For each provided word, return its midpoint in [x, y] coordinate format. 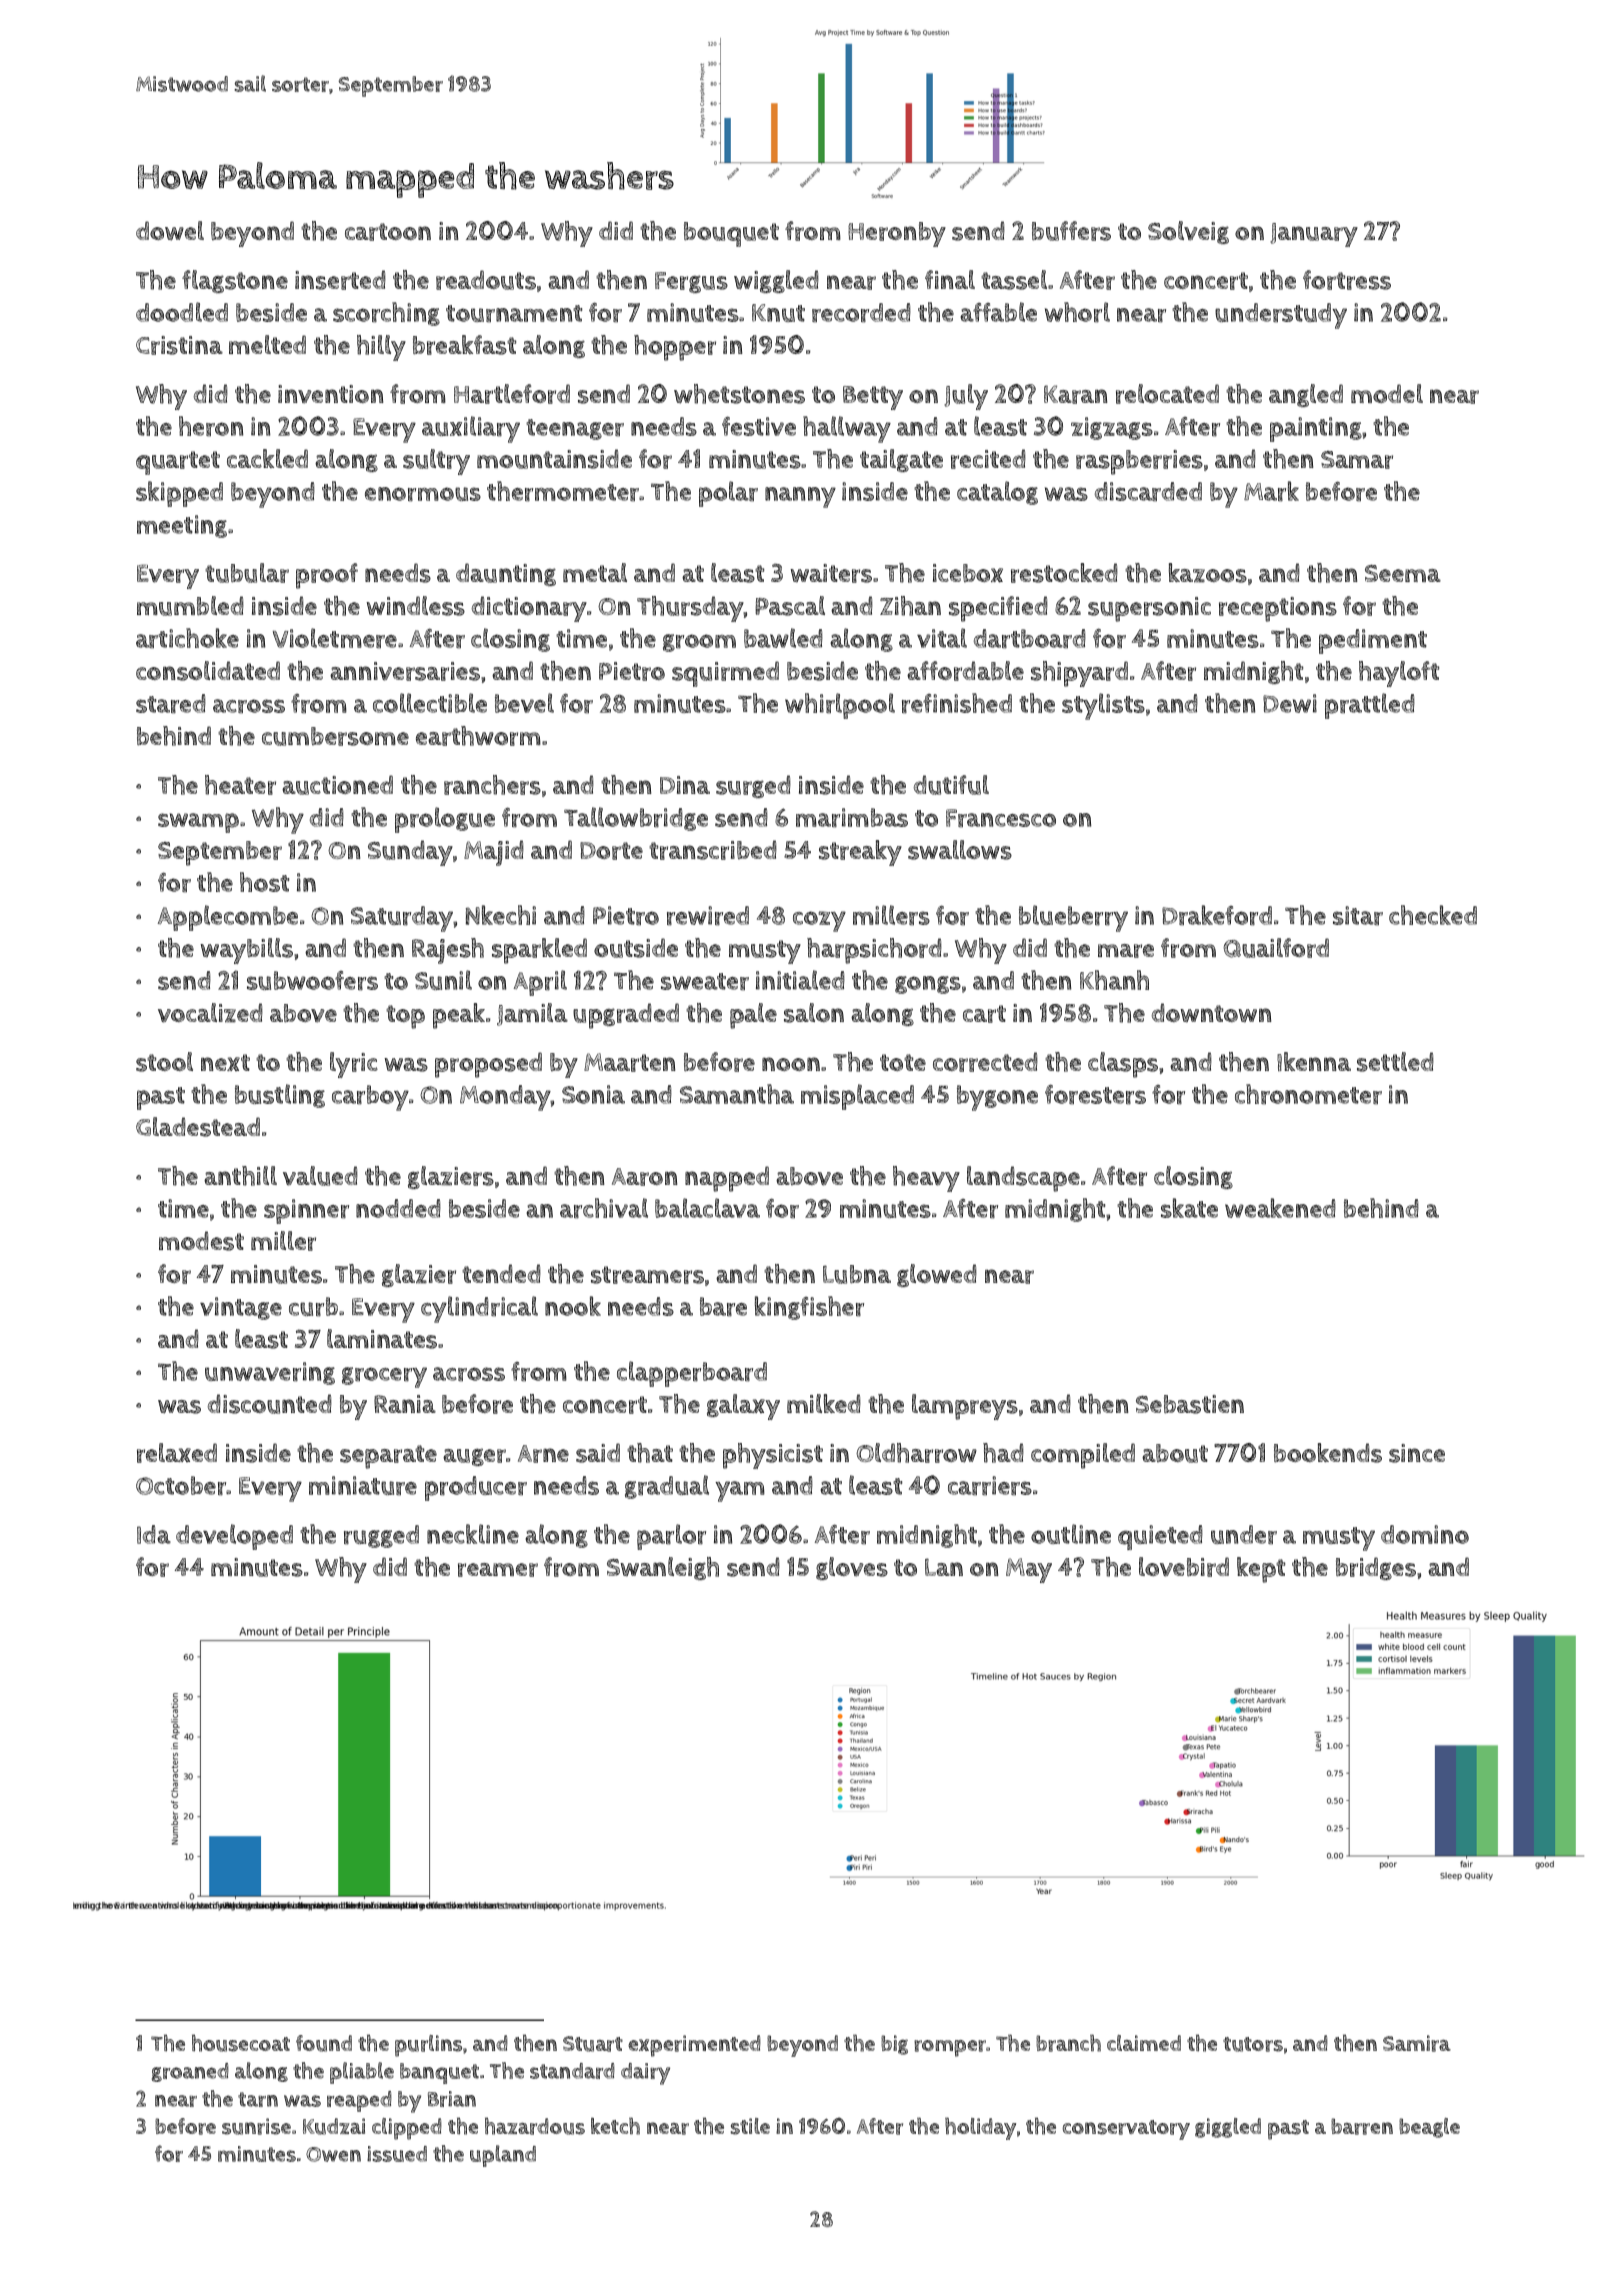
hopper [675, 348]
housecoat [241, 2043]
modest [201, 1241]
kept [1261, 1570]
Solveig [1188, 232]
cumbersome [335, 736]
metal [595, 572]
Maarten [629, 1062]
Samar [1357, 460]
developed [234, 1537]
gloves [852, 1568]
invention [330, 394]
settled [1395, 1062]
